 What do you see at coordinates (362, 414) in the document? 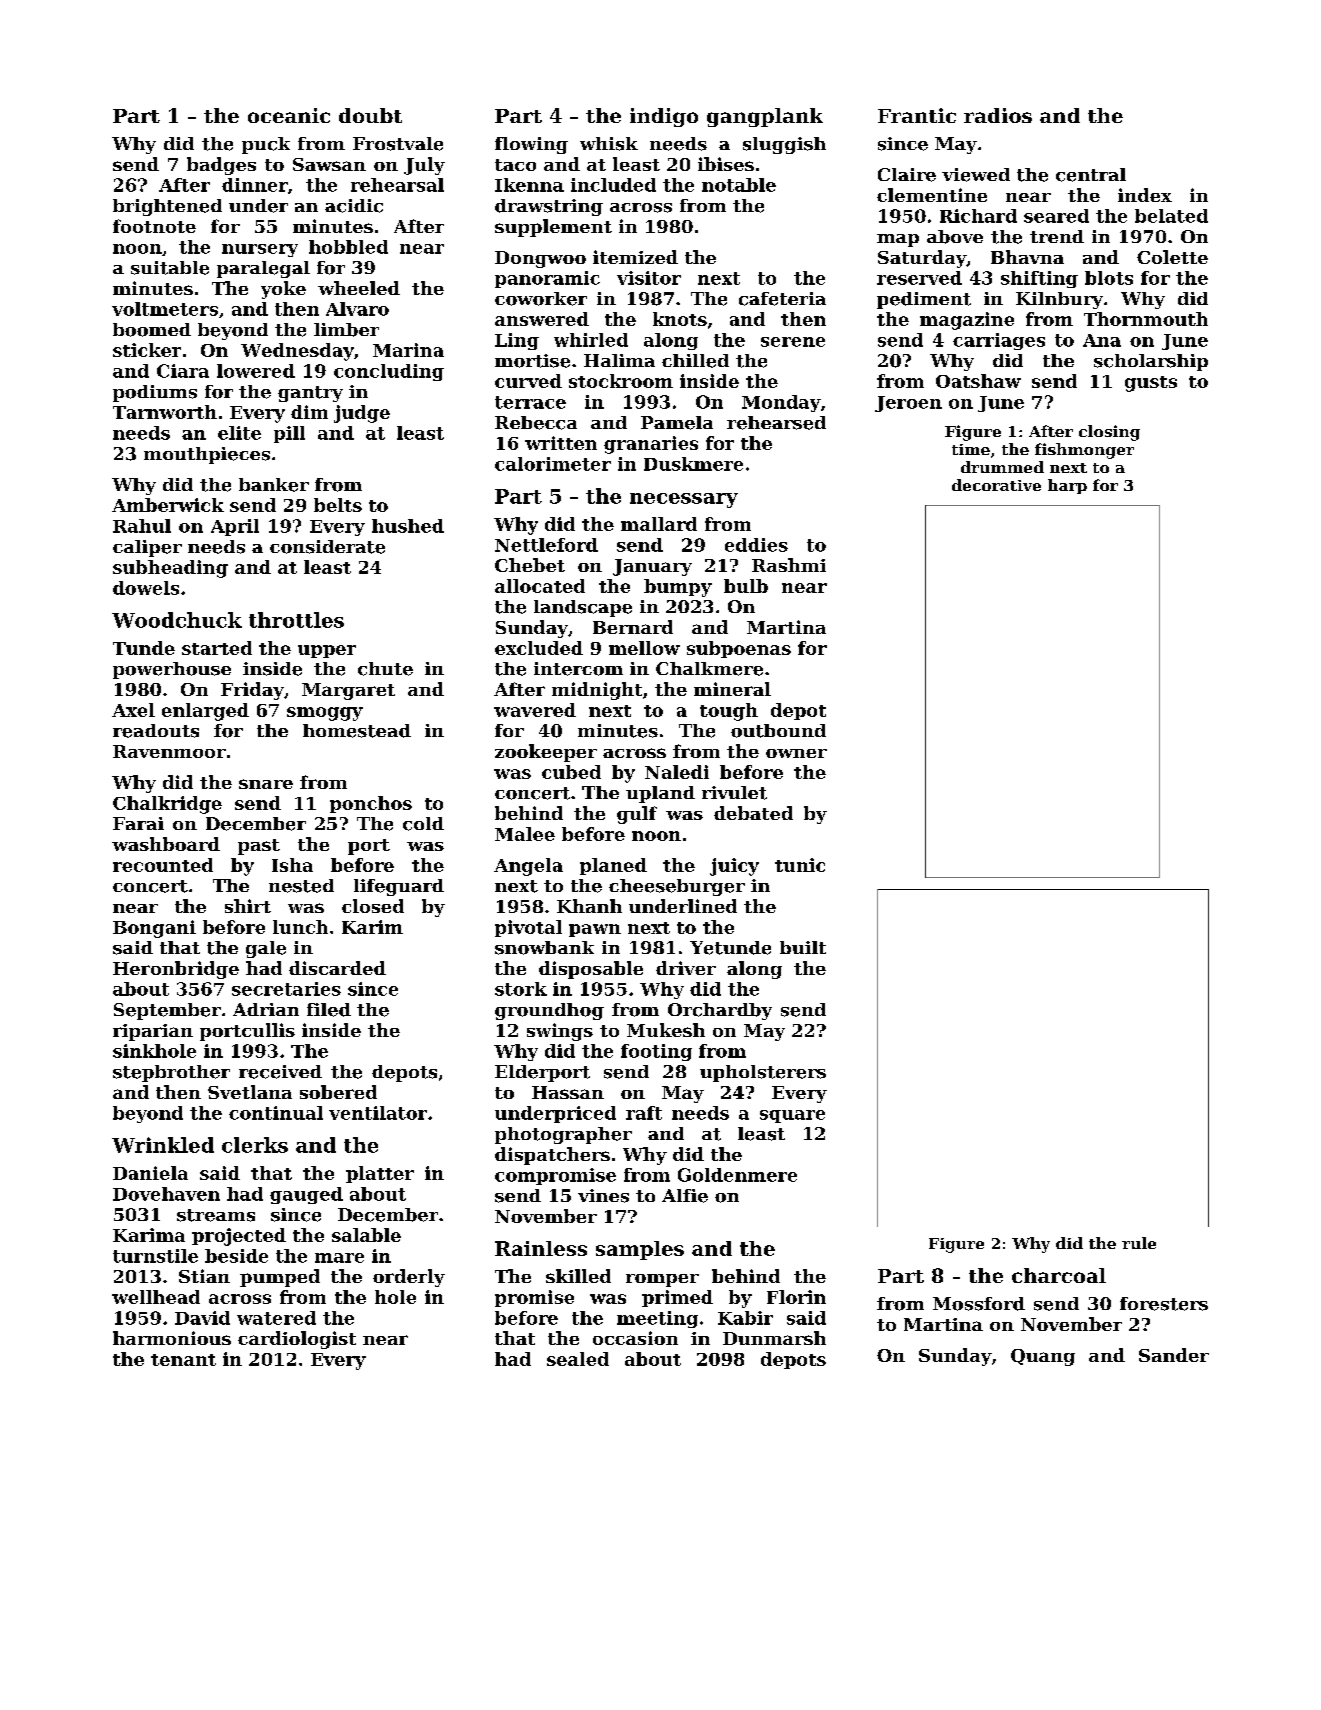
I see `judge` at bounding box center [362, 414].
